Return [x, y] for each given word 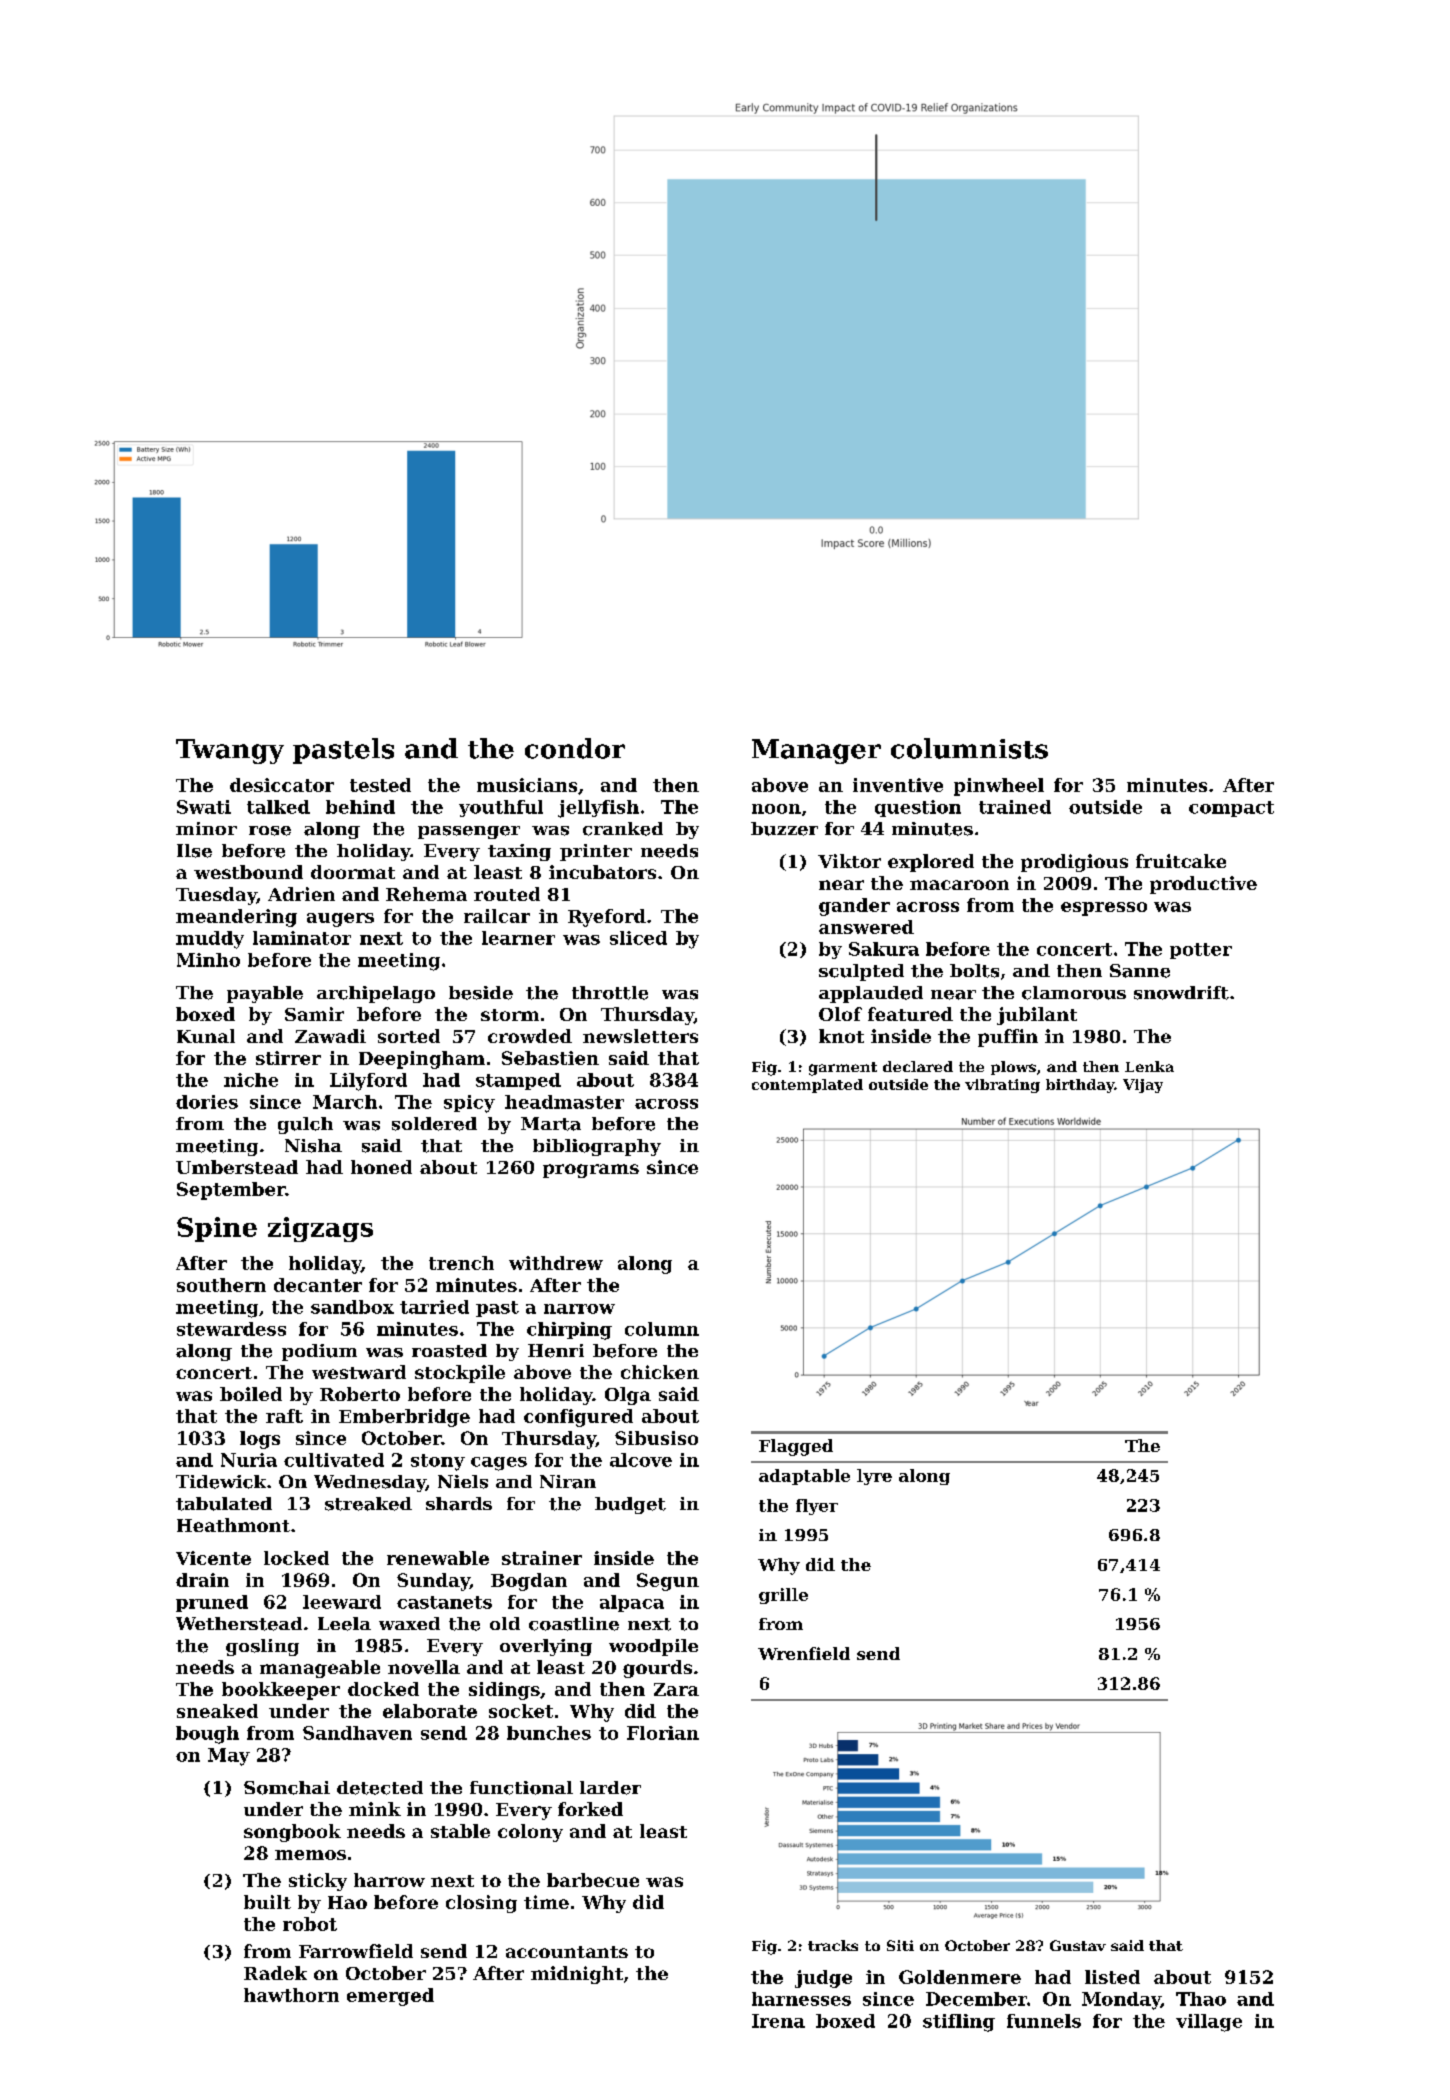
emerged [390, 1997]
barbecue [593, 1880]
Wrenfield [804, 1653]
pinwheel [999, 787]
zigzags [320, 1229]
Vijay [1143, 1086]
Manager [816, 751]
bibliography [597, 1147]
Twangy [230, 751]
